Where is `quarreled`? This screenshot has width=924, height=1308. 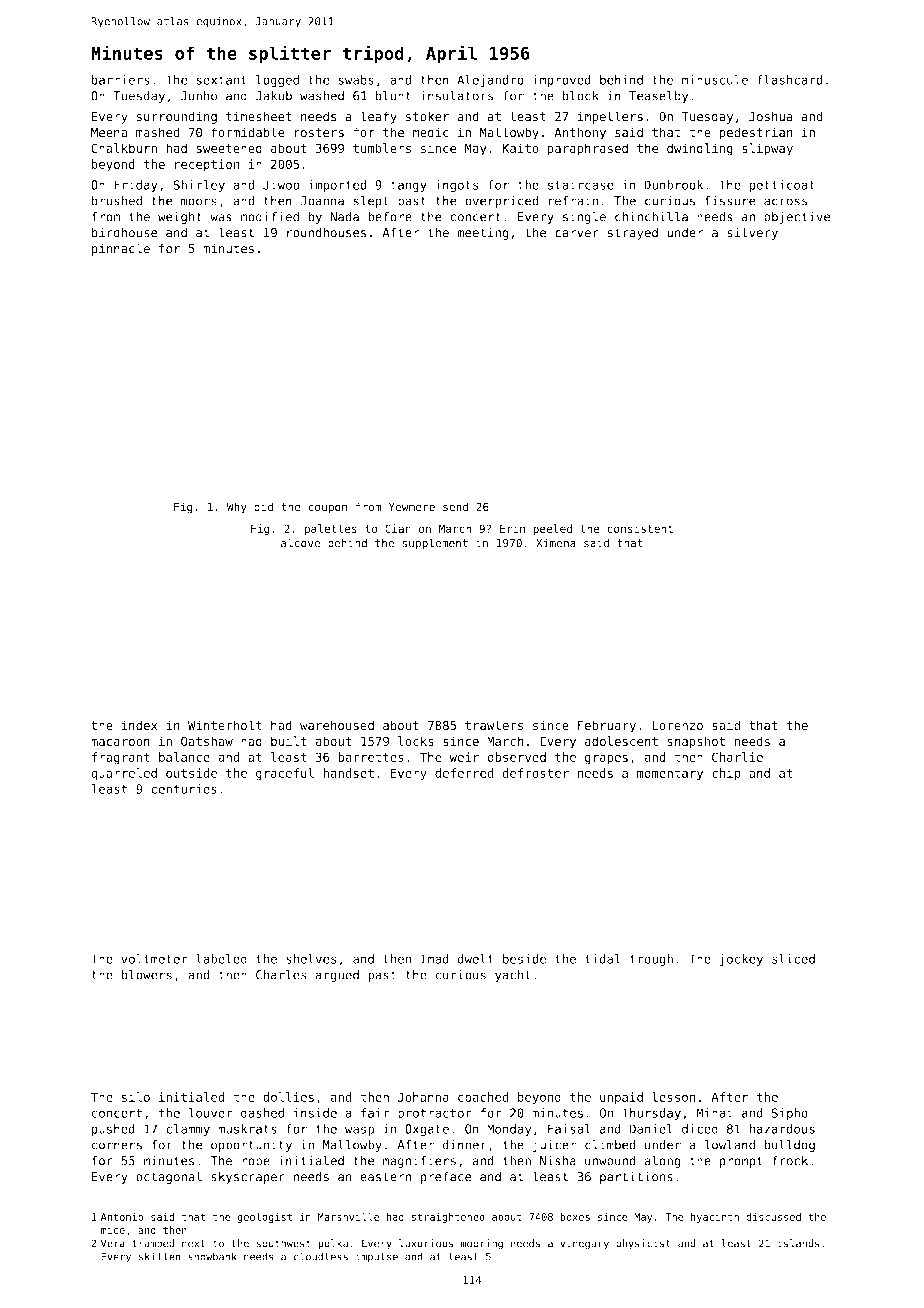 quarreled is located at coordinates (124, 774).
